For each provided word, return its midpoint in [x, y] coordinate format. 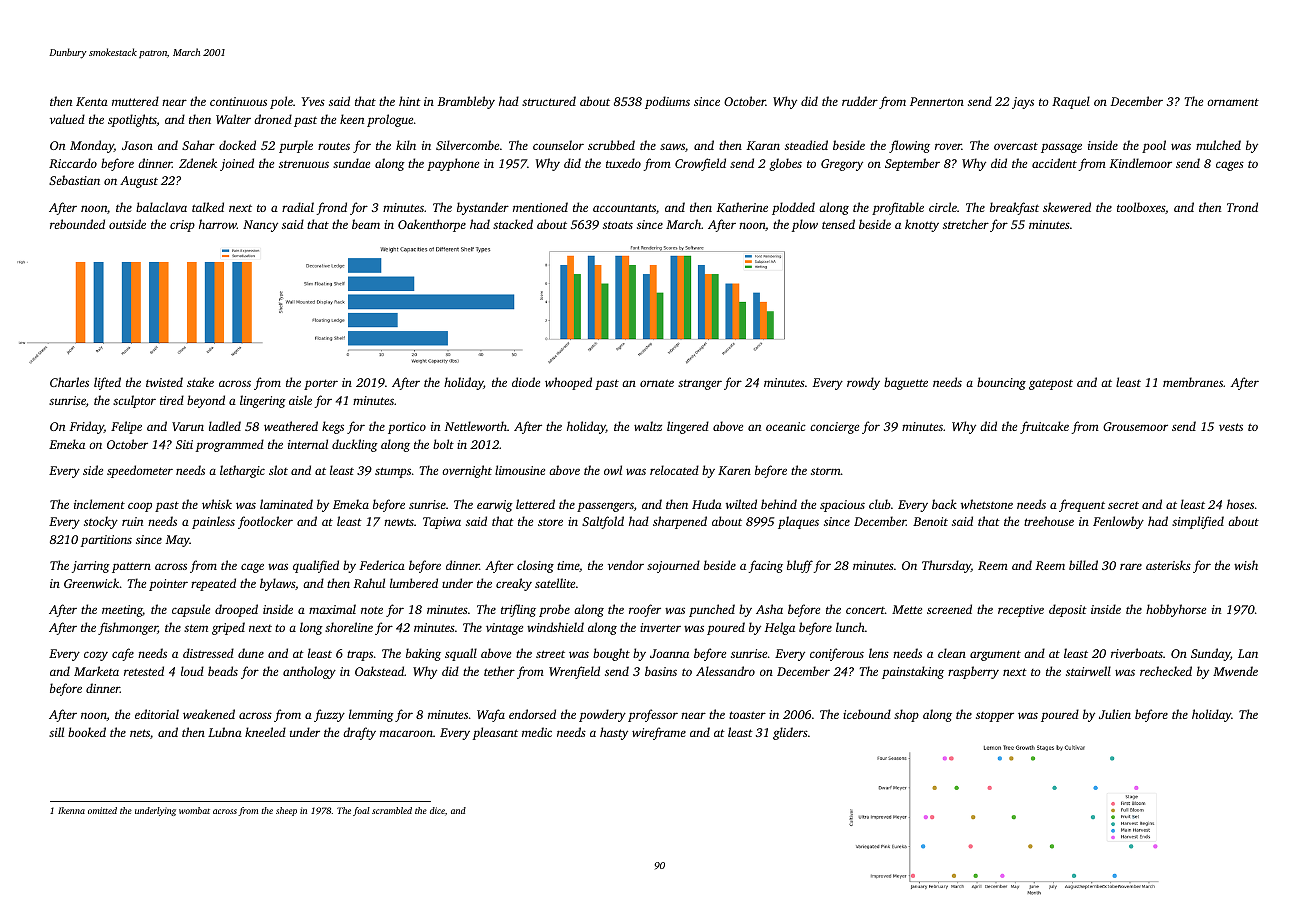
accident [1054, 163]
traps [360, 655]
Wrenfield [574, 672]
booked [87, 732]
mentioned [540, 207]
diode [526, 382]
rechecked [1166, 671]
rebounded [77, 224]
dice [437, 810]
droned [273, 119]
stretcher [966, 224]
